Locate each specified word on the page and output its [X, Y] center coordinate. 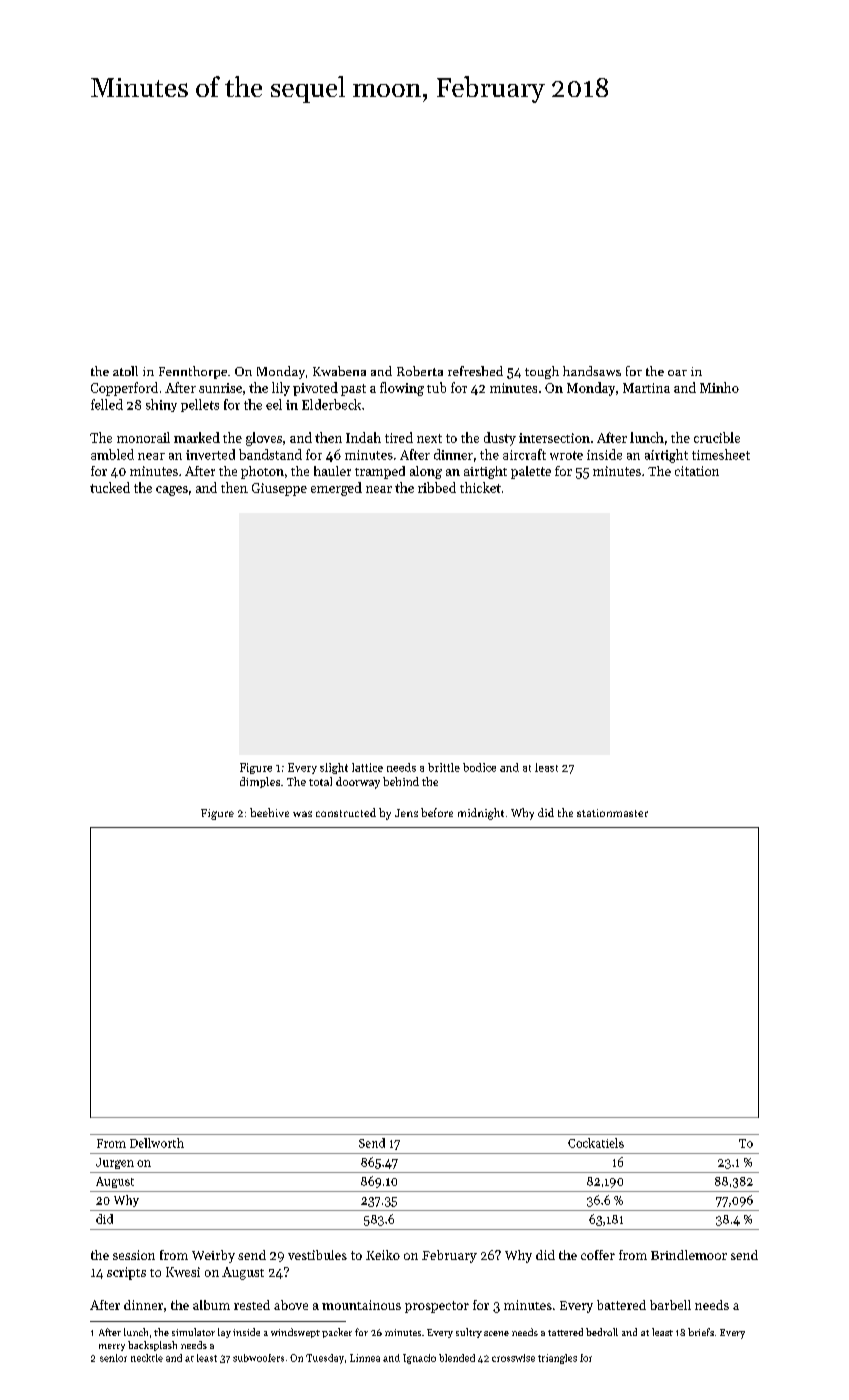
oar [677, 373]
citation [697, 471]
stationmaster [612, 813]
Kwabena [339, 371]
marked [197, 437]
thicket [480, 487]
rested [252, 1305]
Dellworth [157, 1143]
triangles [557, 1359]
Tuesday [325, 1359]
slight [334, 768]
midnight [481, 814]
